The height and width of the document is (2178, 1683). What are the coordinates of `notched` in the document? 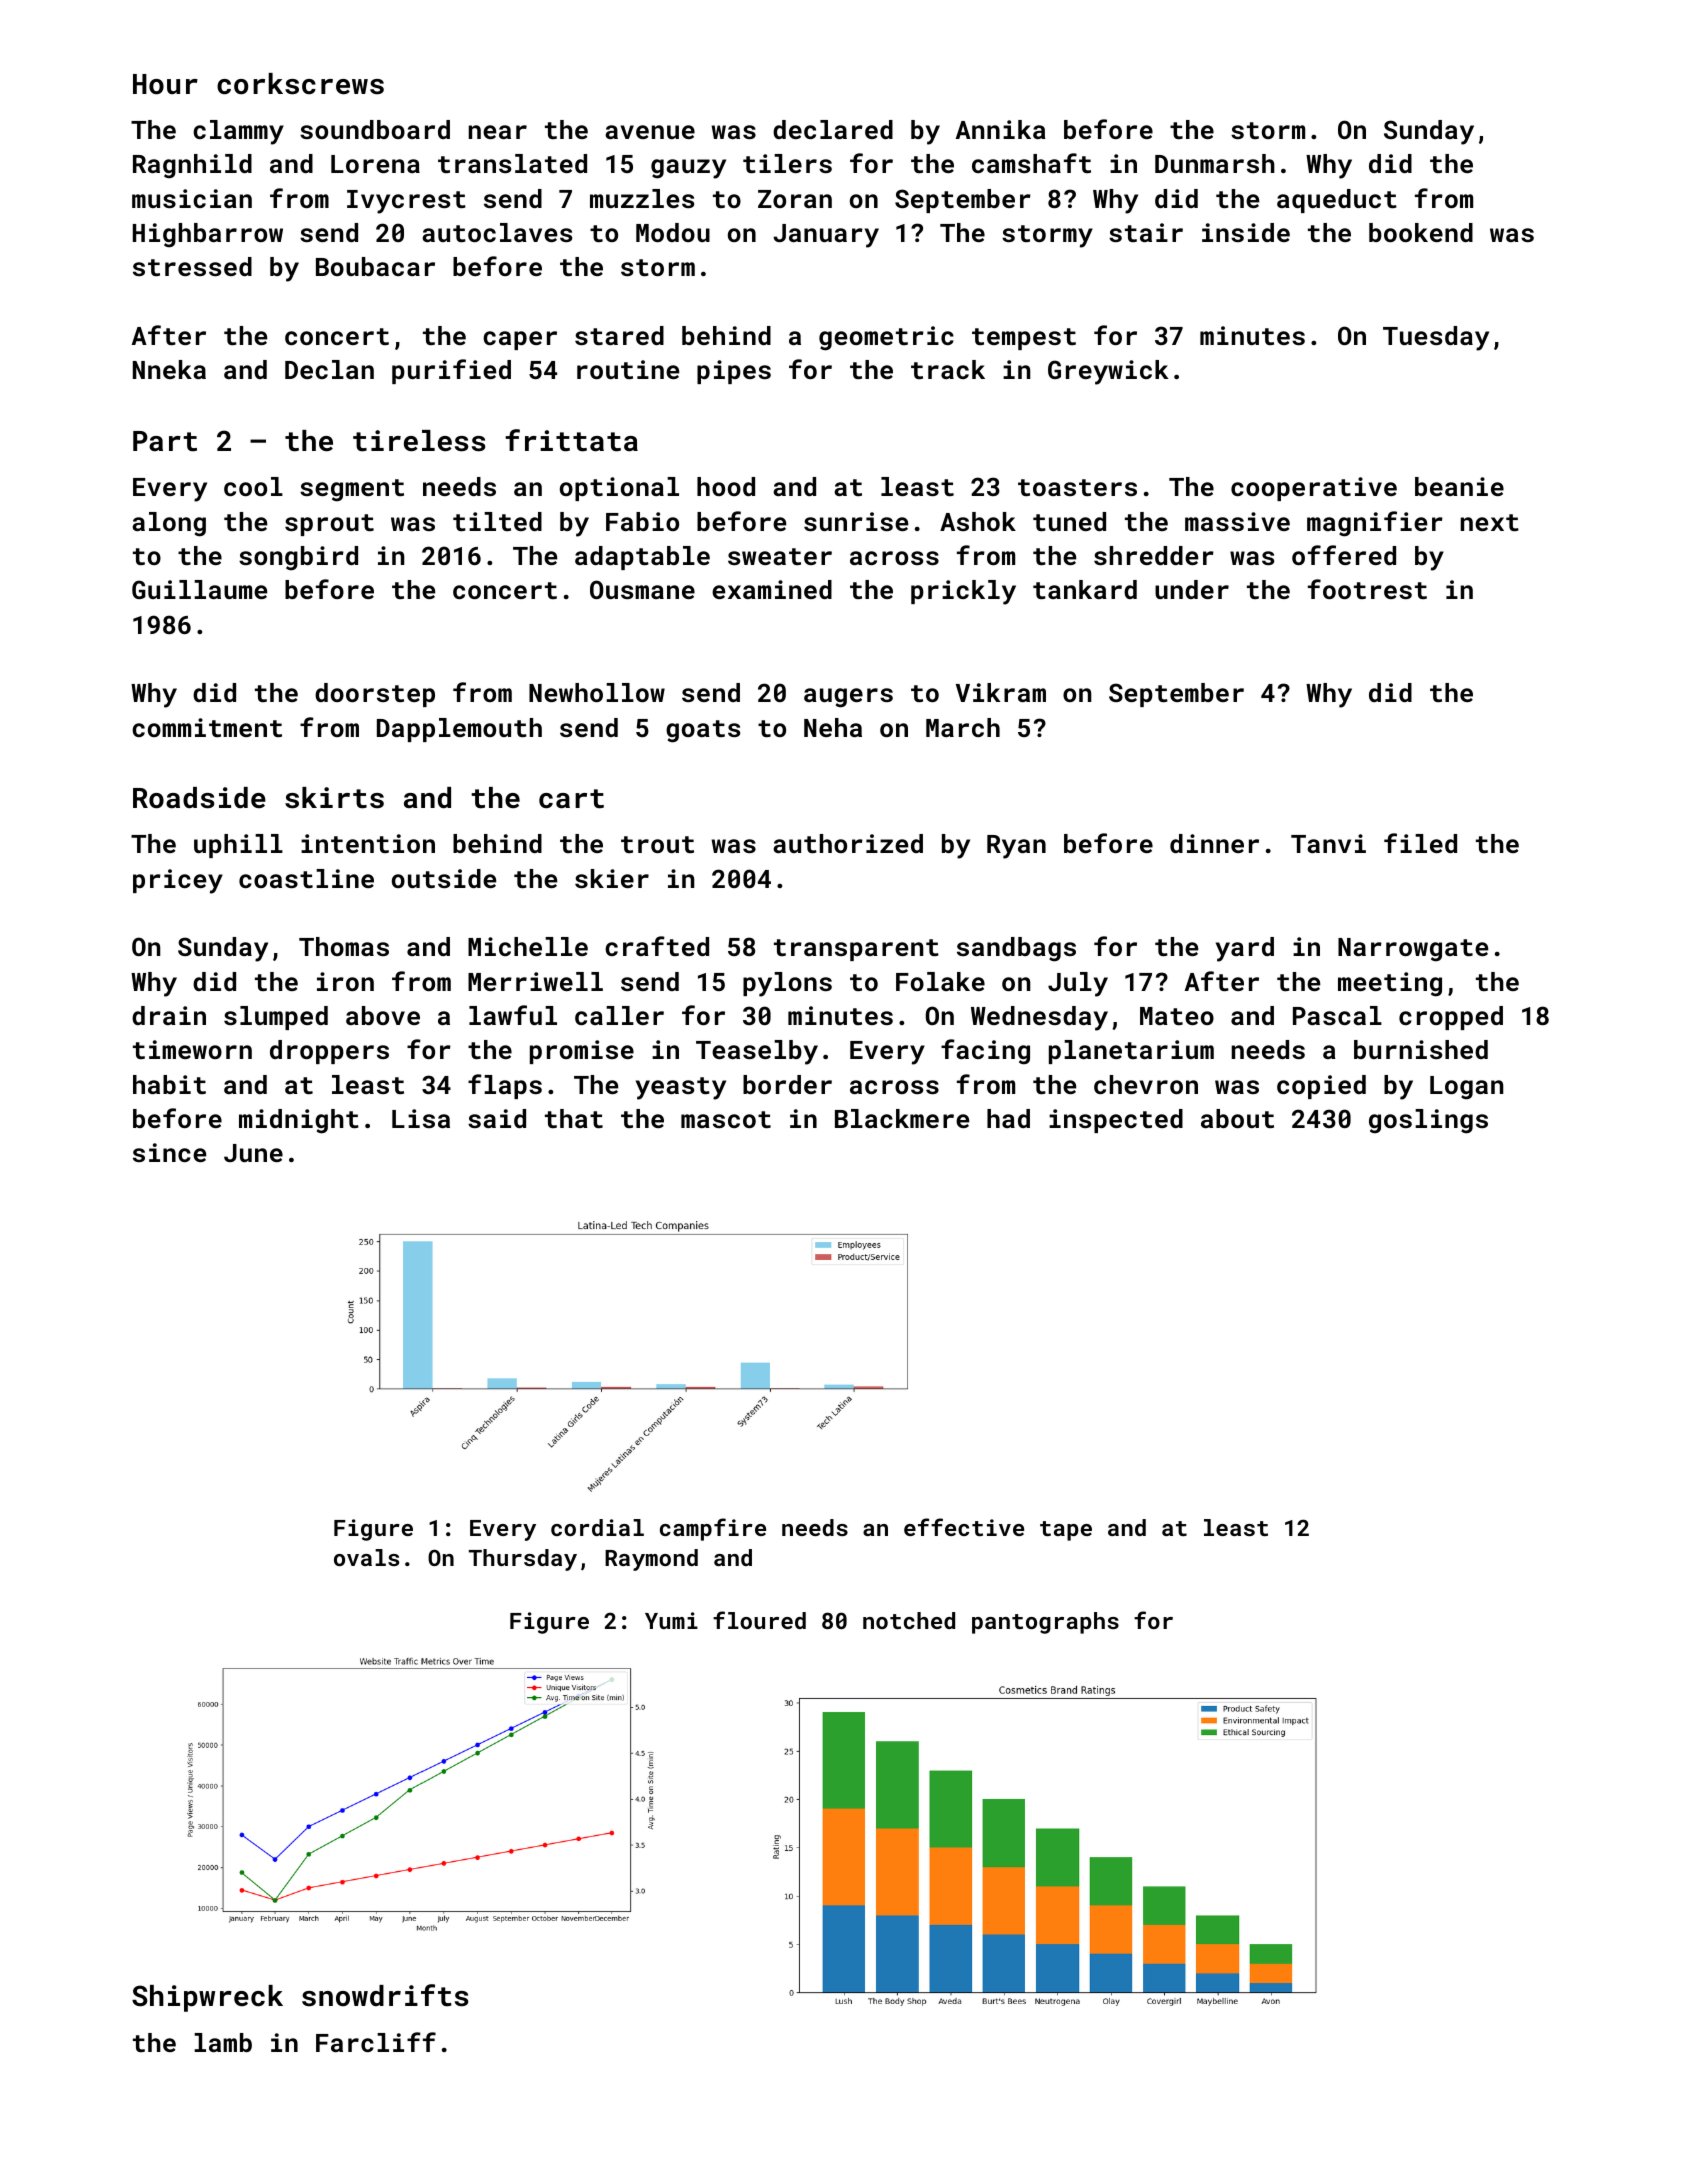 It's located at (909, 1620).
